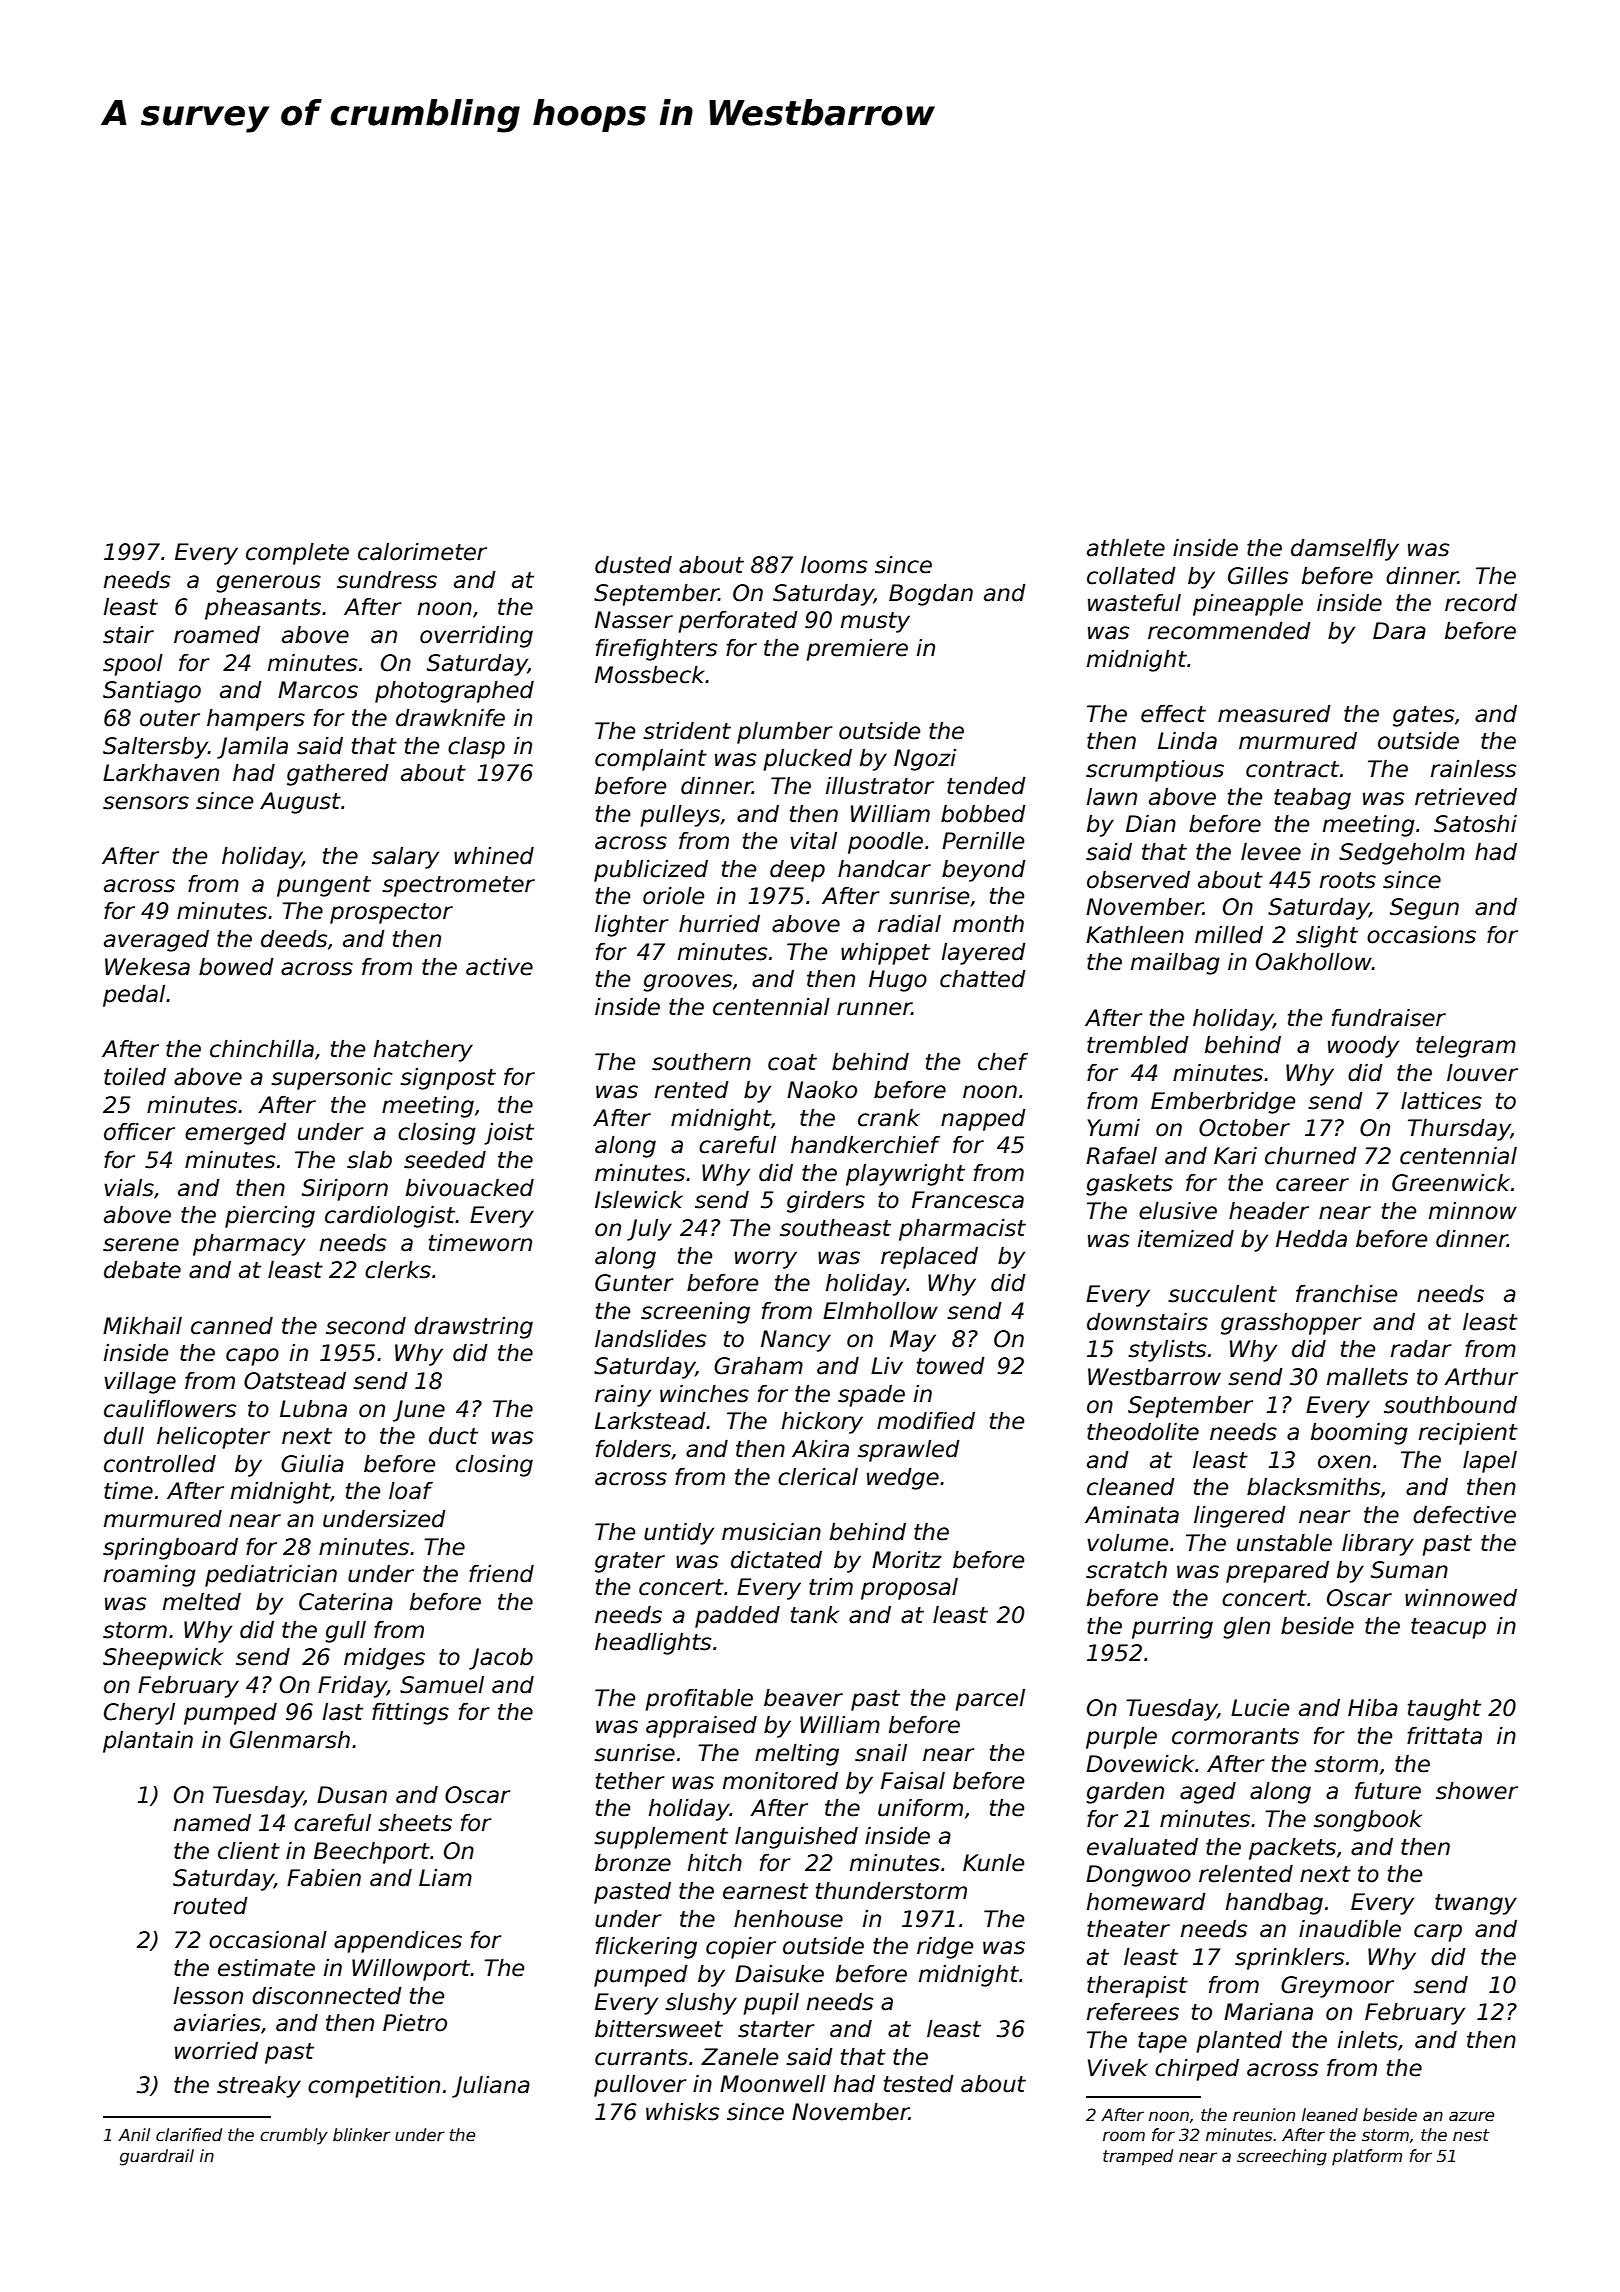 Image resolution: width=1620 pixels, height=2292 pixels. Describe the element at coordinates (422, 552) in the screenshot. I see `calorimeter` at that location.
